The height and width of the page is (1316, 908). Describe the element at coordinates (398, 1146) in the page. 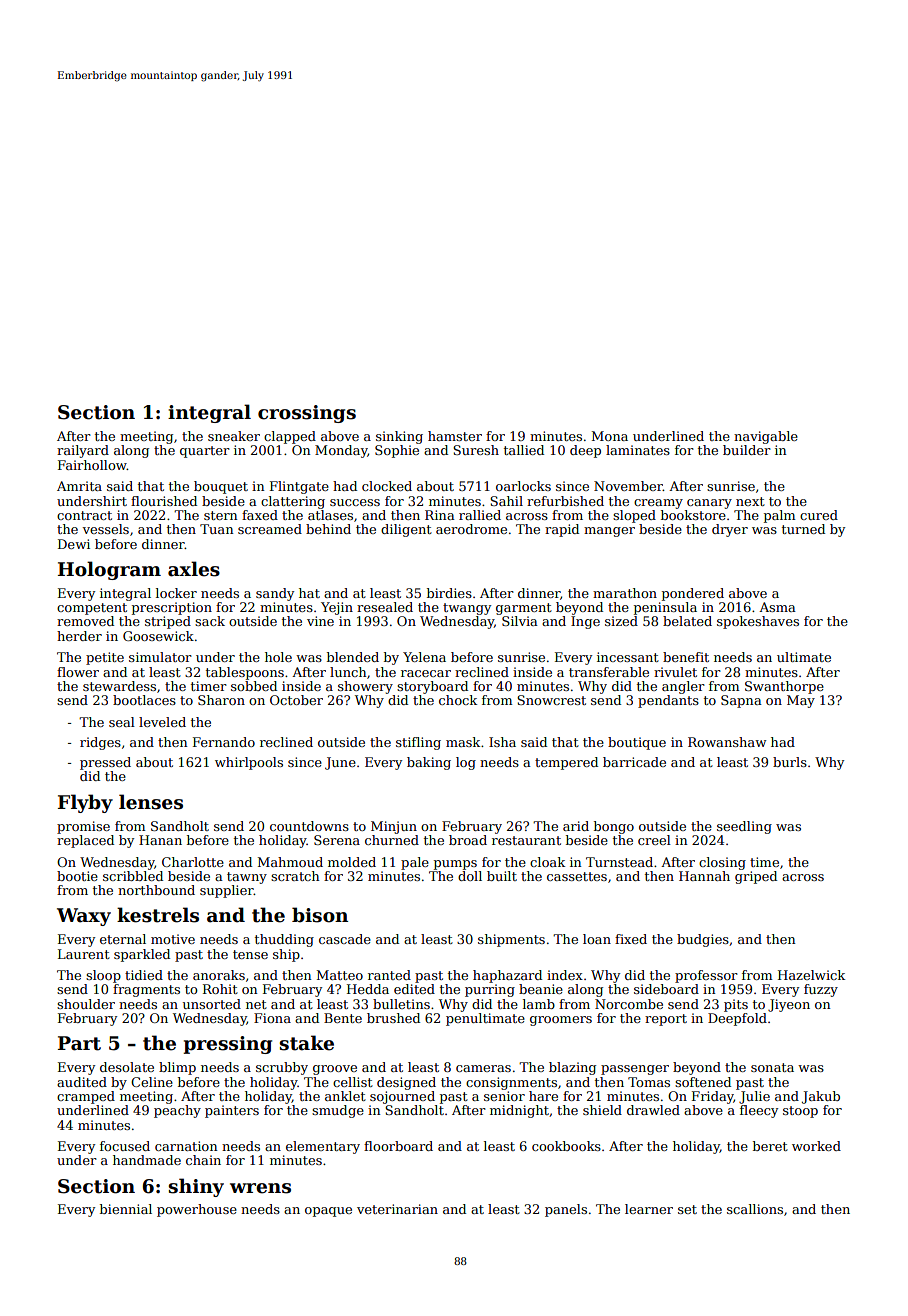

I see `floorboard` at that location.
